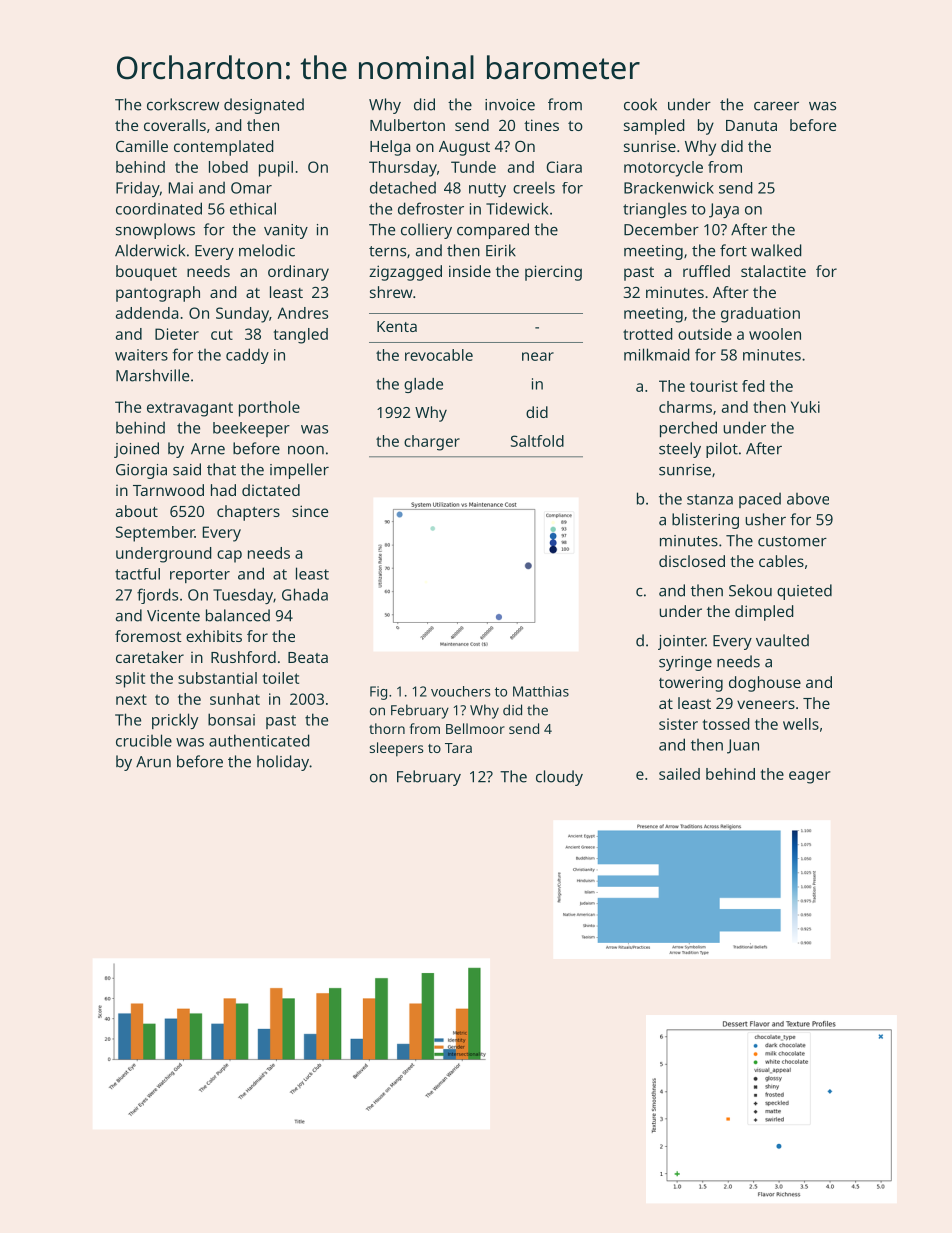  I want to click on Tarnwood, so click(168, 490).
